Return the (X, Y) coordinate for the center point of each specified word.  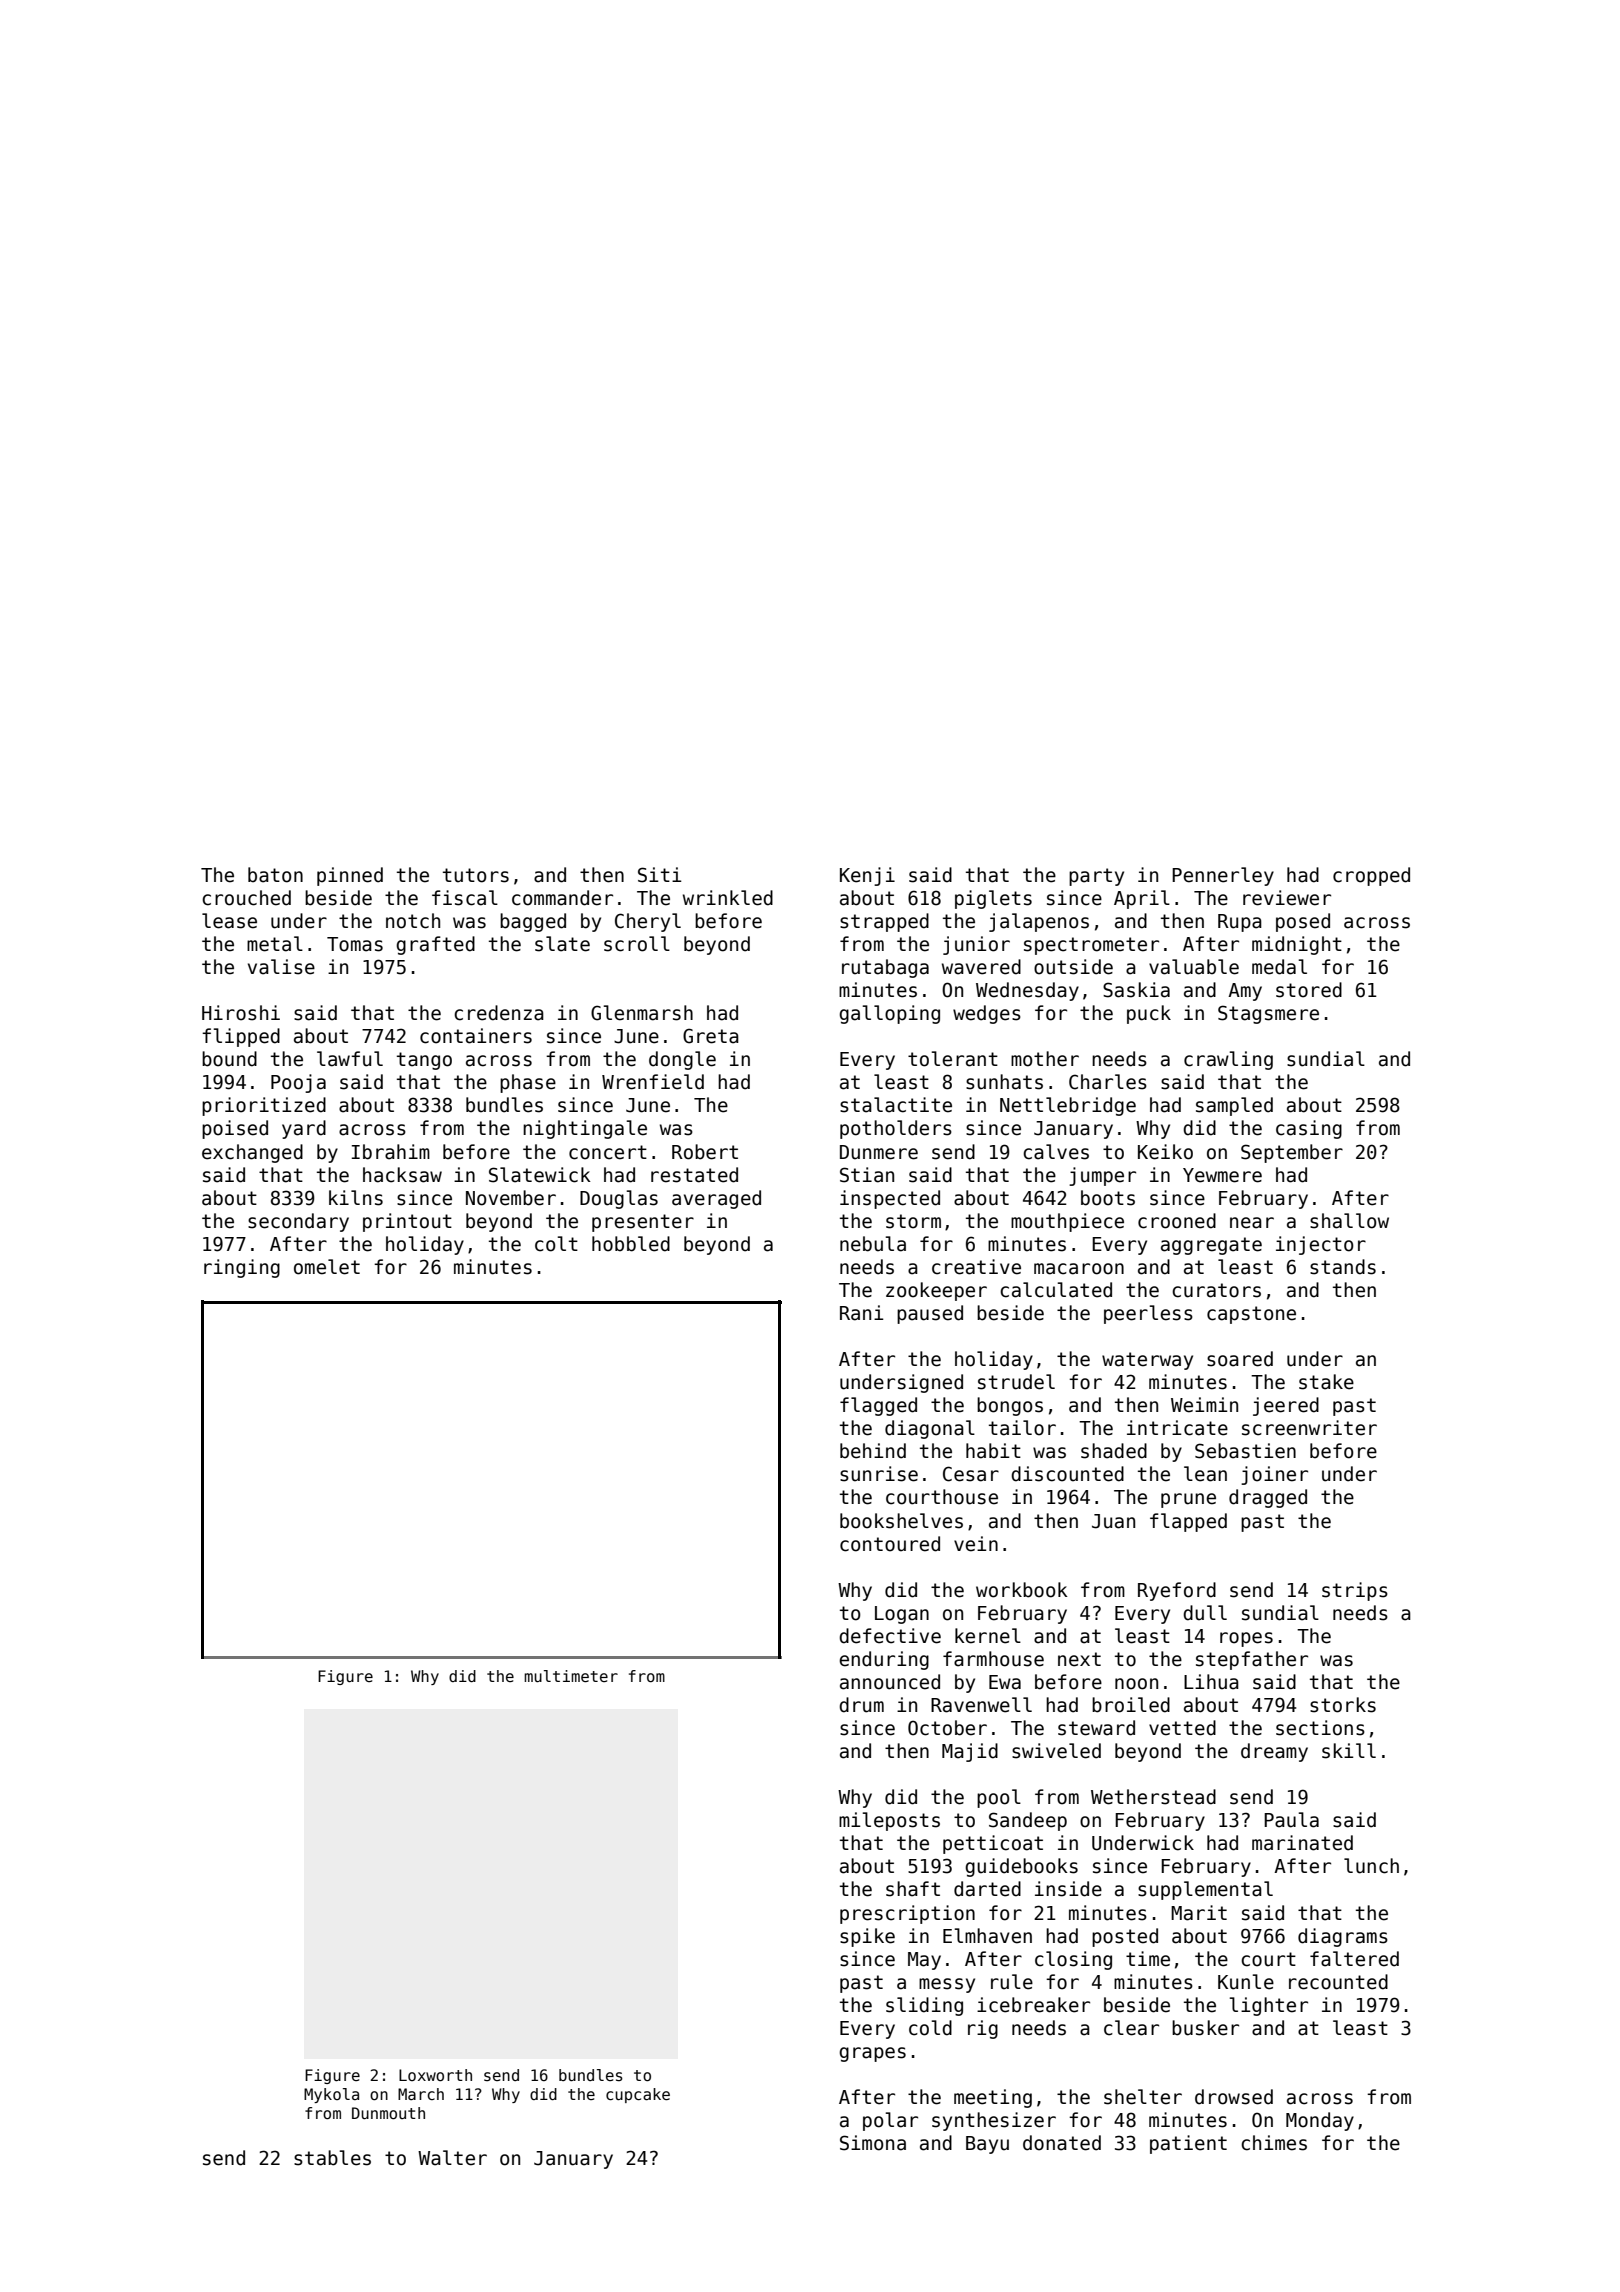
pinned (350, 876)
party (1096, 877)
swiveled (1056, 1751)
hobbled (631, 1244)
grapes (872, 2054)
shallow (1349, 1221)
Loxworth (435, 2075)
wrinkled (728, 898)
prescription (907, 1914)
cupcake (638, 2095)
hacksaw (402, 1175)
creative (976, 1267)
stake (1326, 1382)
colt (556, 1244)
